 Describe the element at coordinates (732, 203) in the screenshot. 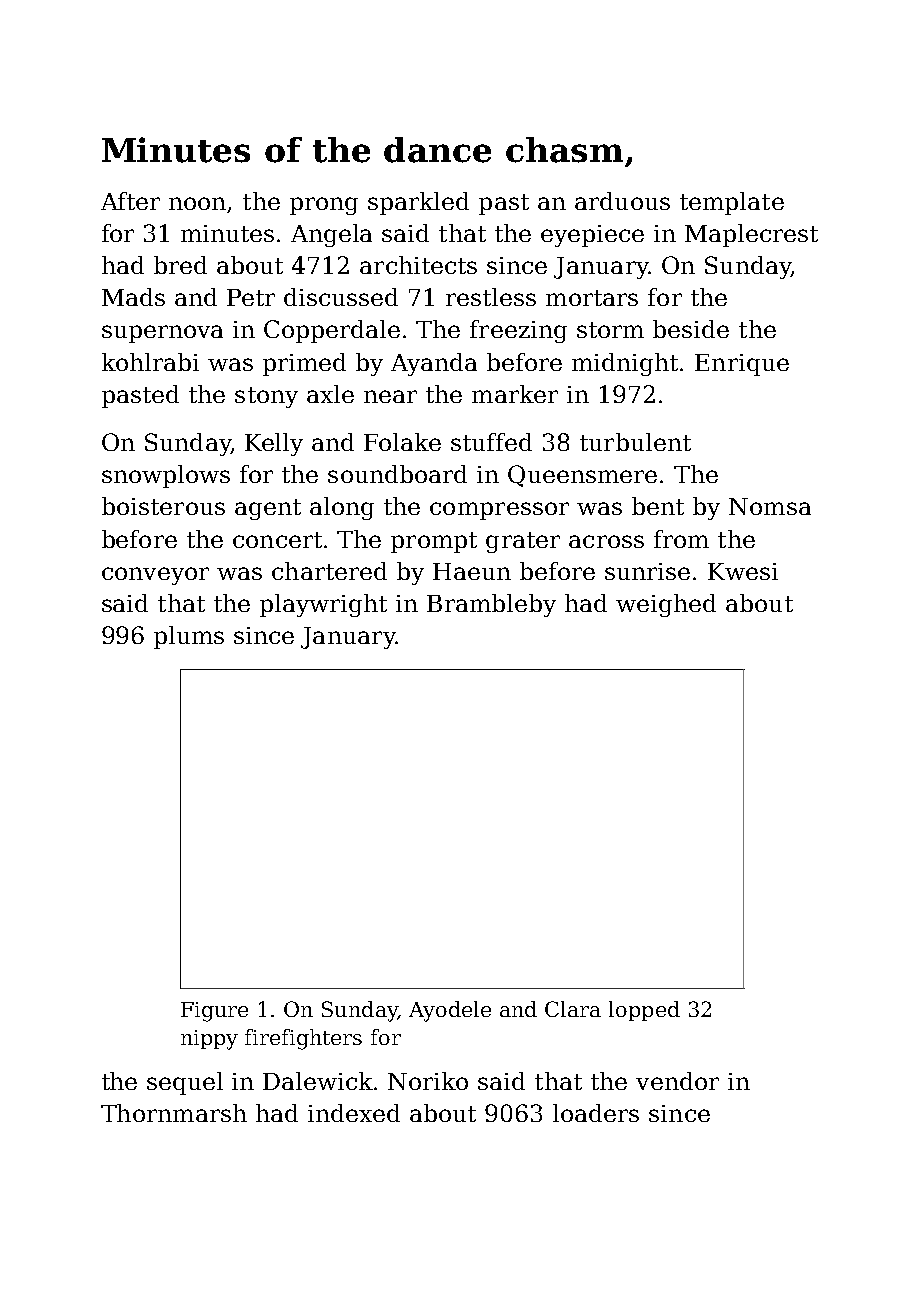

I see `template` at that location.
